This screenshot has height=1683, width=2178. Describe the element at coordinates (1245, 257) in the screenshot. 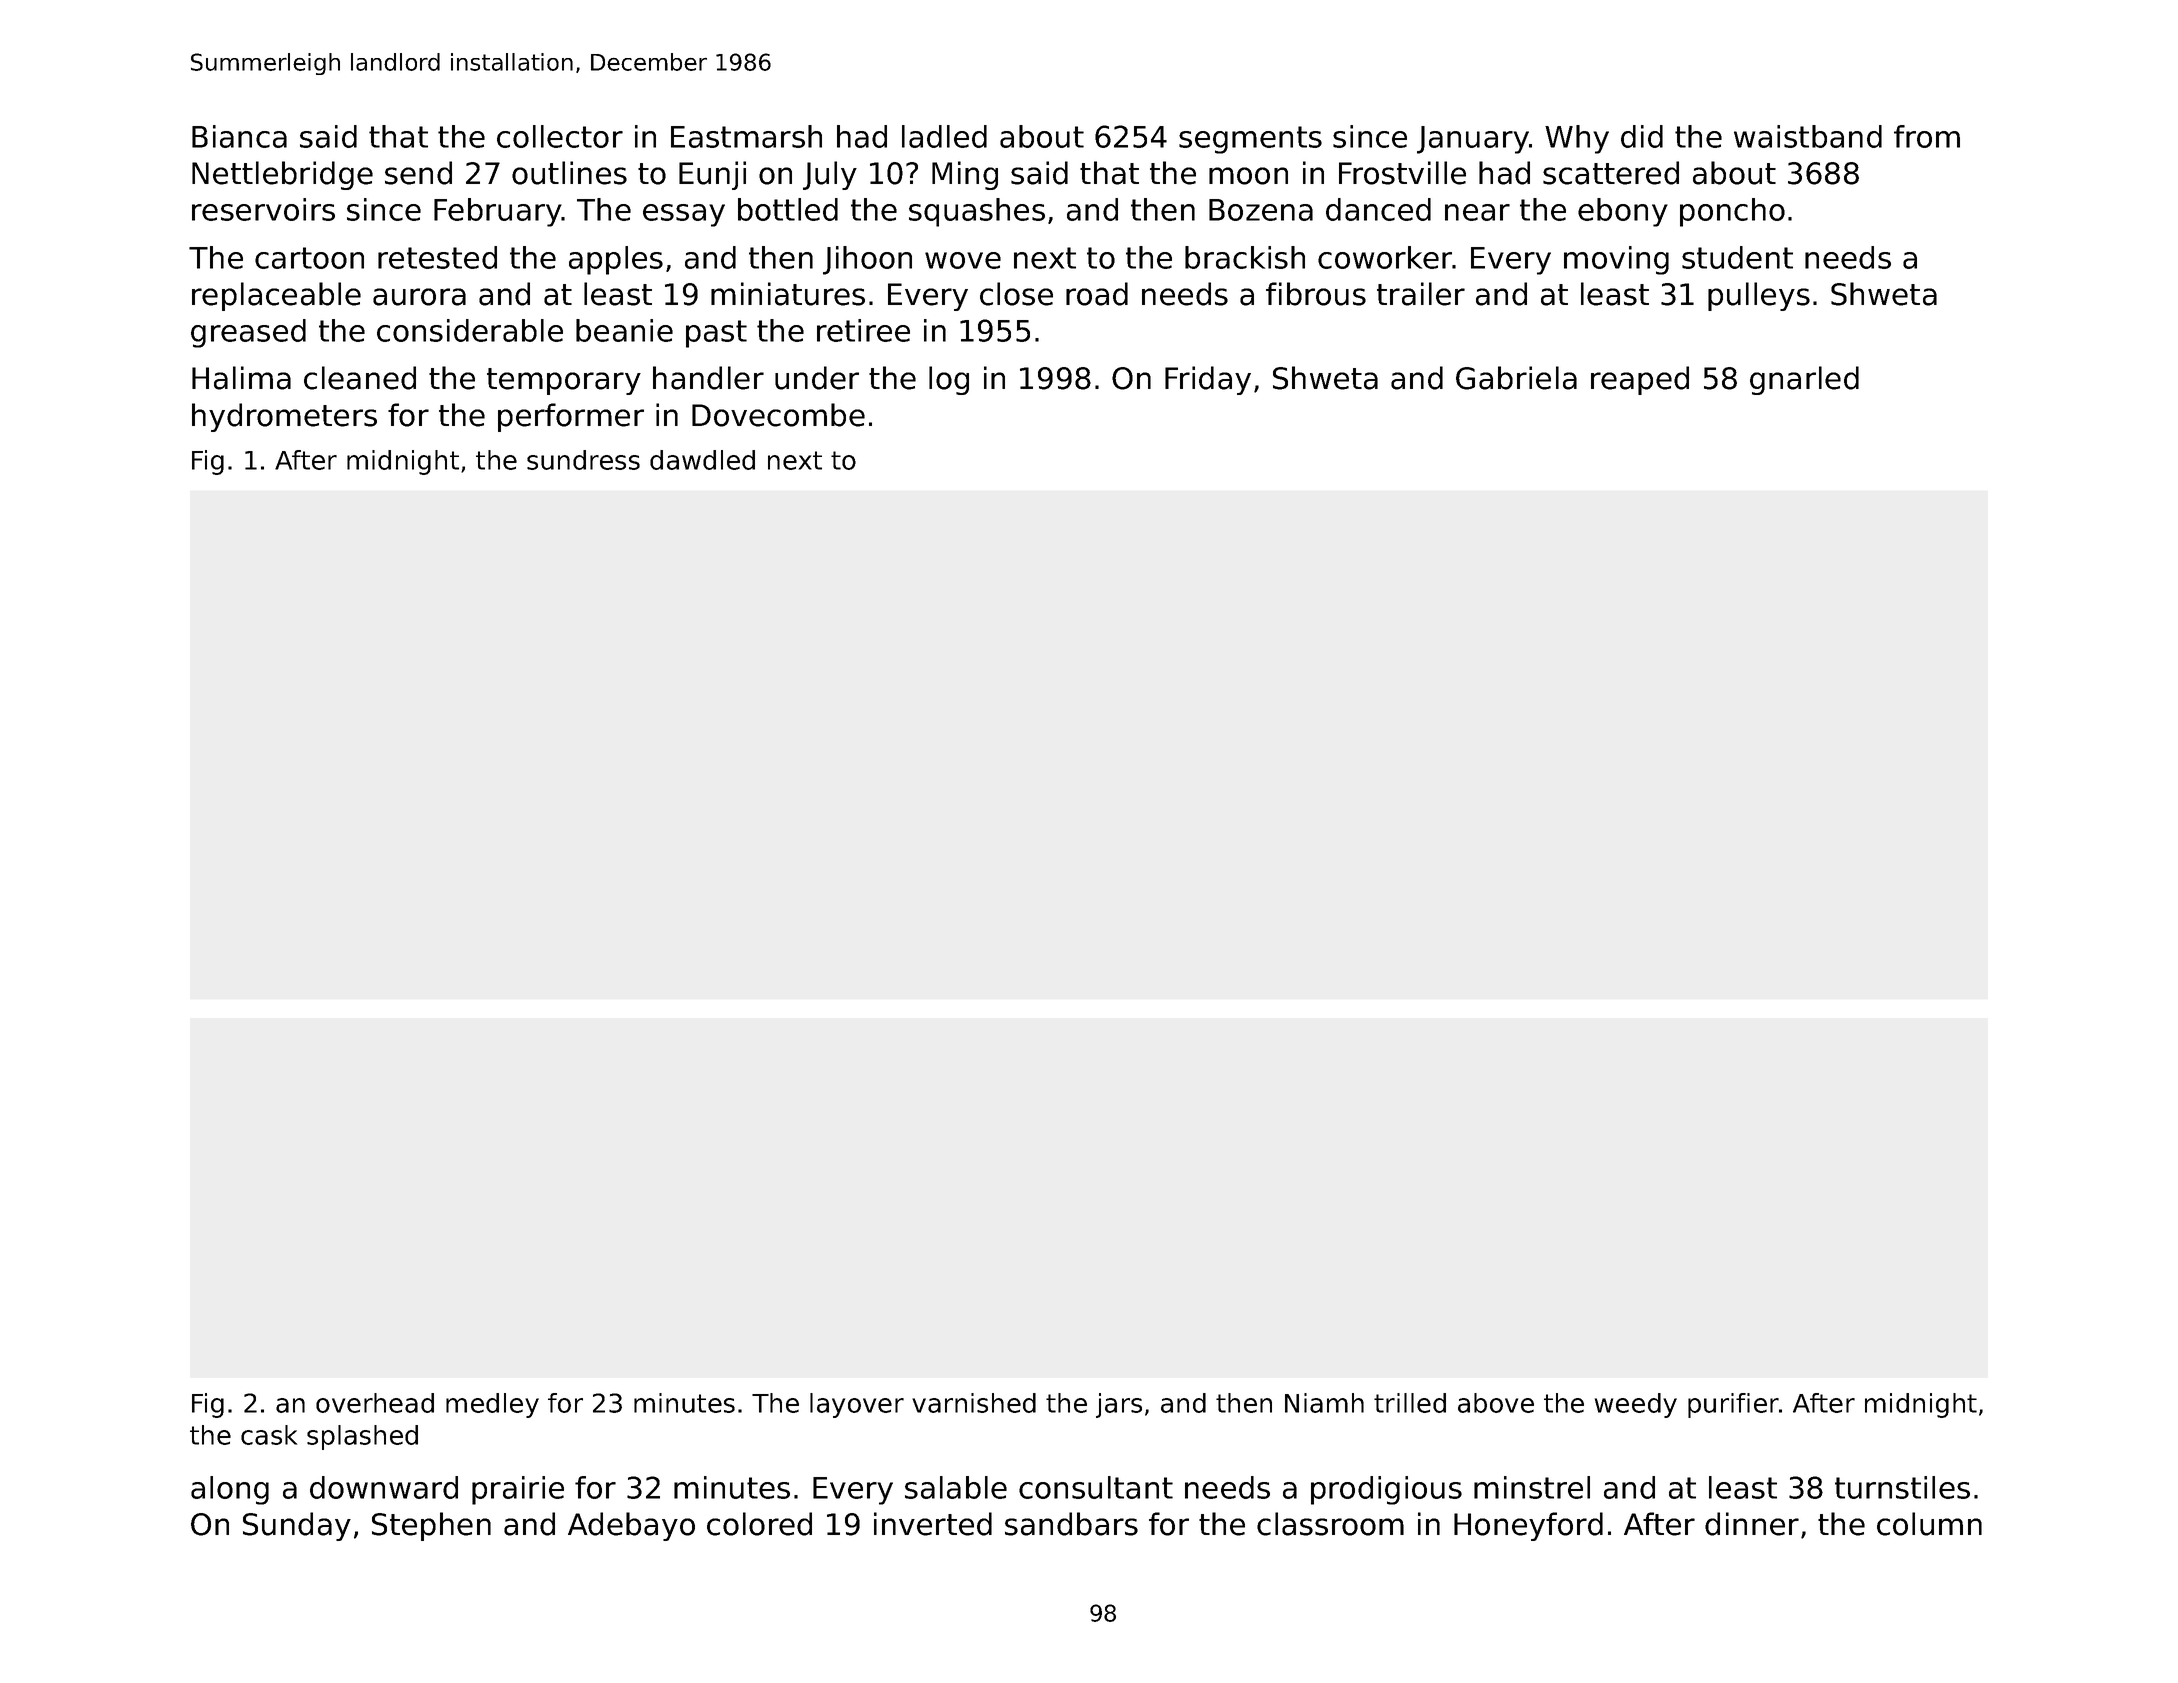

I see `brackish` at that location.
